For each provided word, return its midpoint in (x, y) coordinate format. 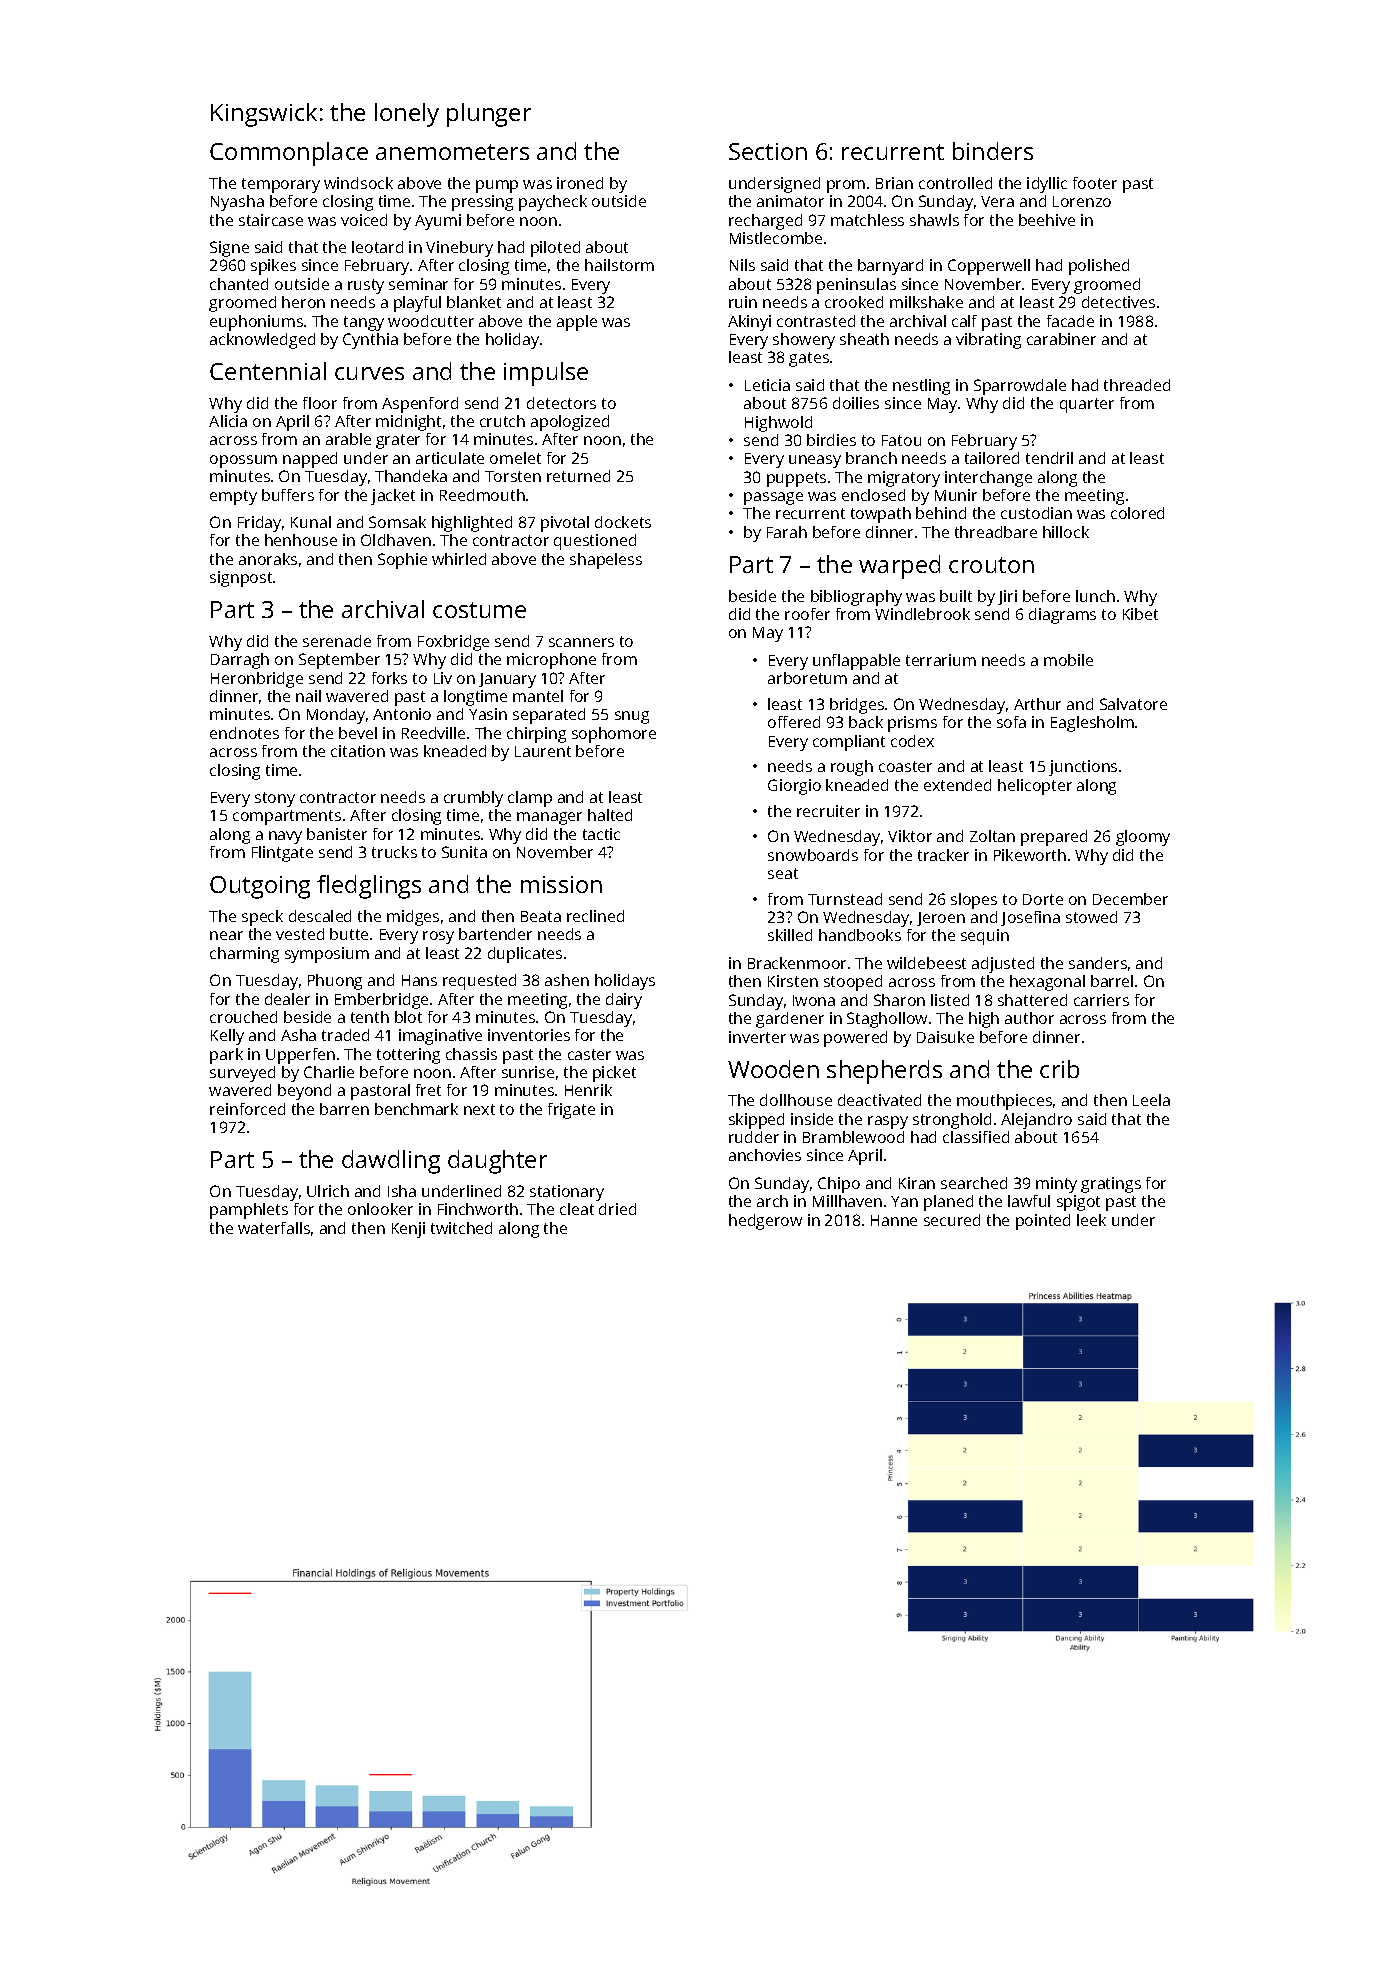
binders (993, 151)
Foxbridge (453, 643)
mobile (1068, 660)
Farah (787, 532)
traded (345, 1035)
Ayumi (438, 222)
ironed (580, 183)
